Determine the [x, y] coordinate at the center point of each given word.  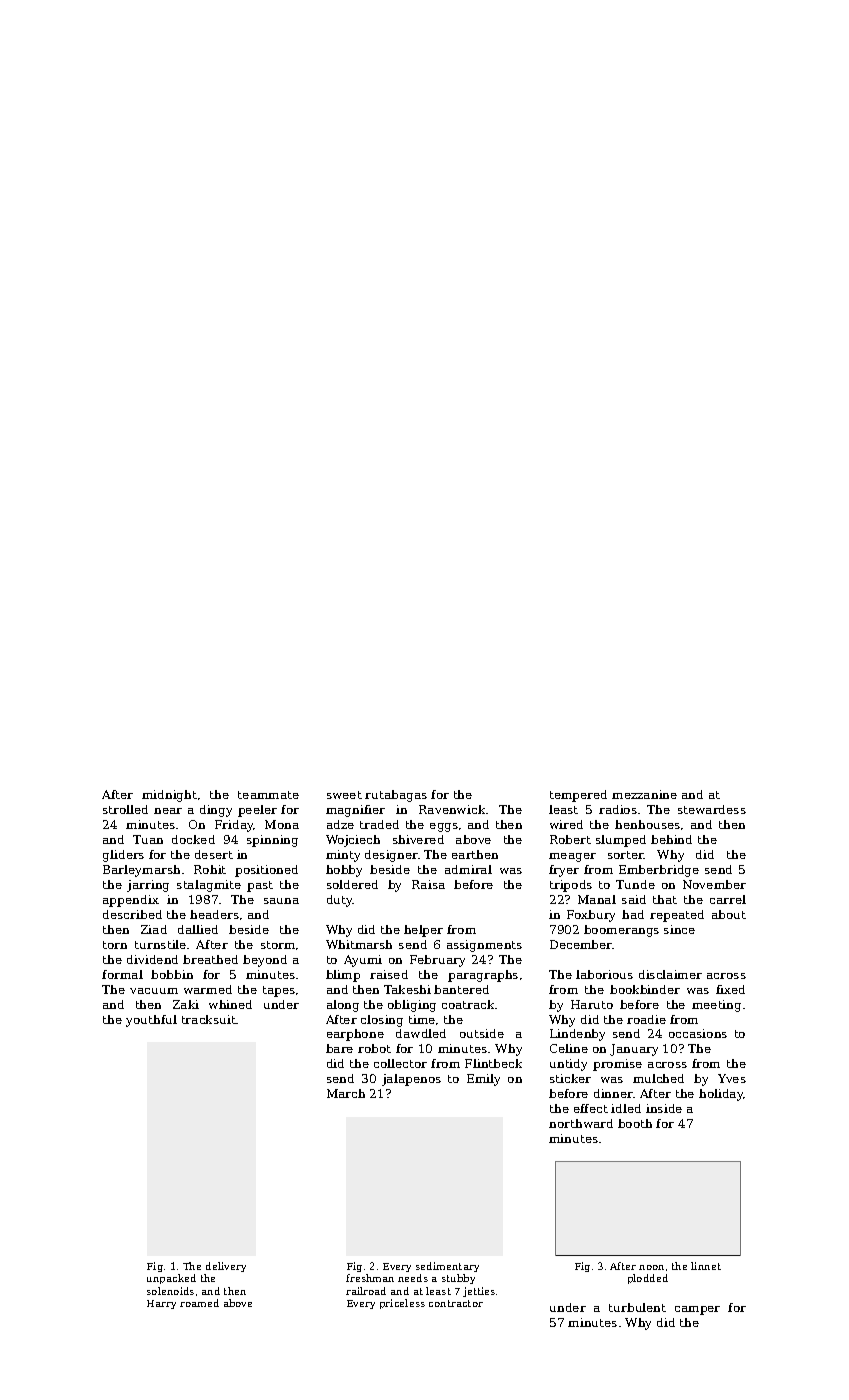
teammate [268, 795]
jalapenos [411, 1080]
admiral [468, 869]
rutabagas [396, 796]
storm [278, 945]
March [346, 1093]
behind [671, 839]
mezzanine [644, 794]
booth [635, 1123]
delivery [226, 1267]
